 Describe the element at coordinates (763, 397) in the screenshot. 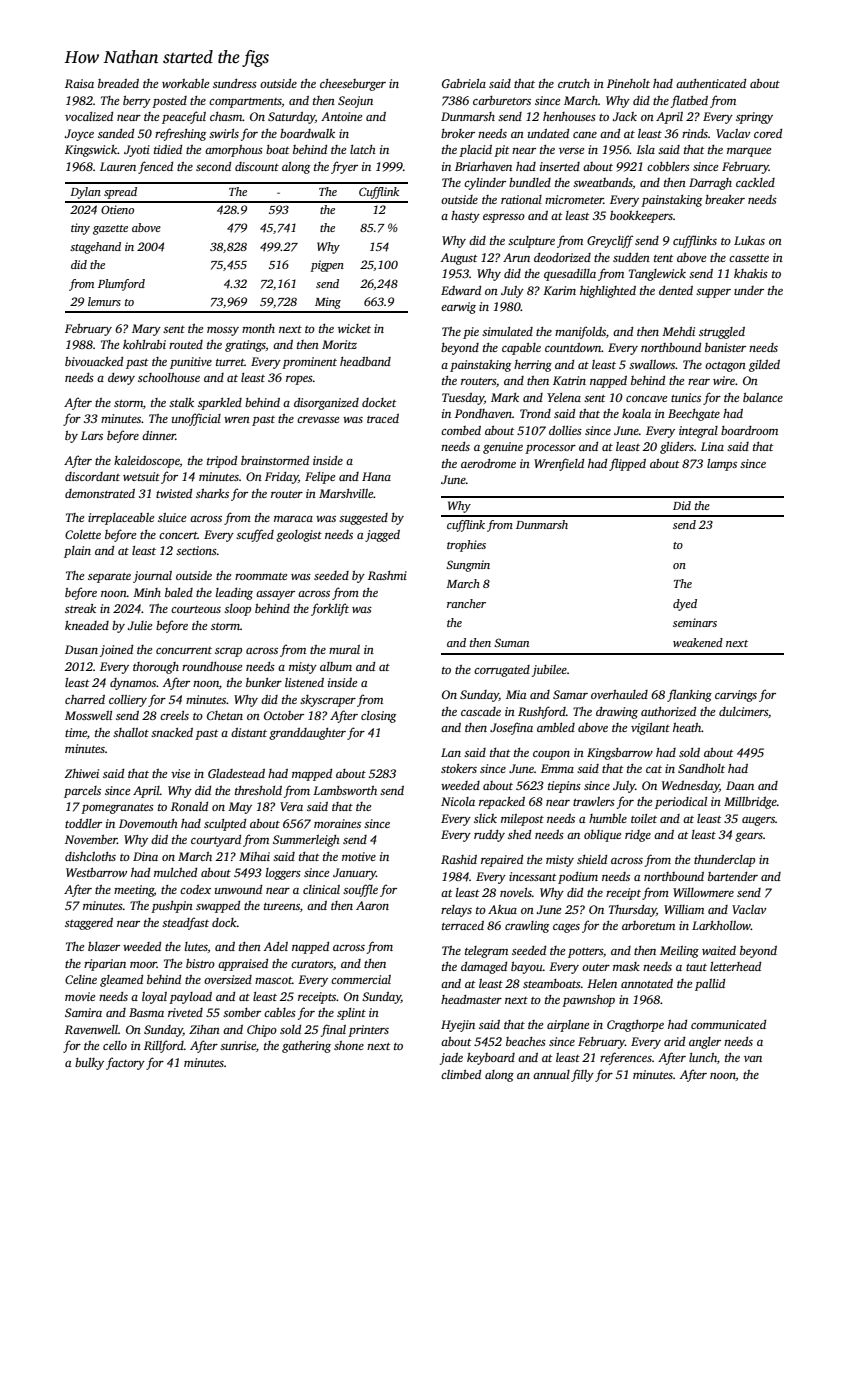

I see `balance` at that location.
